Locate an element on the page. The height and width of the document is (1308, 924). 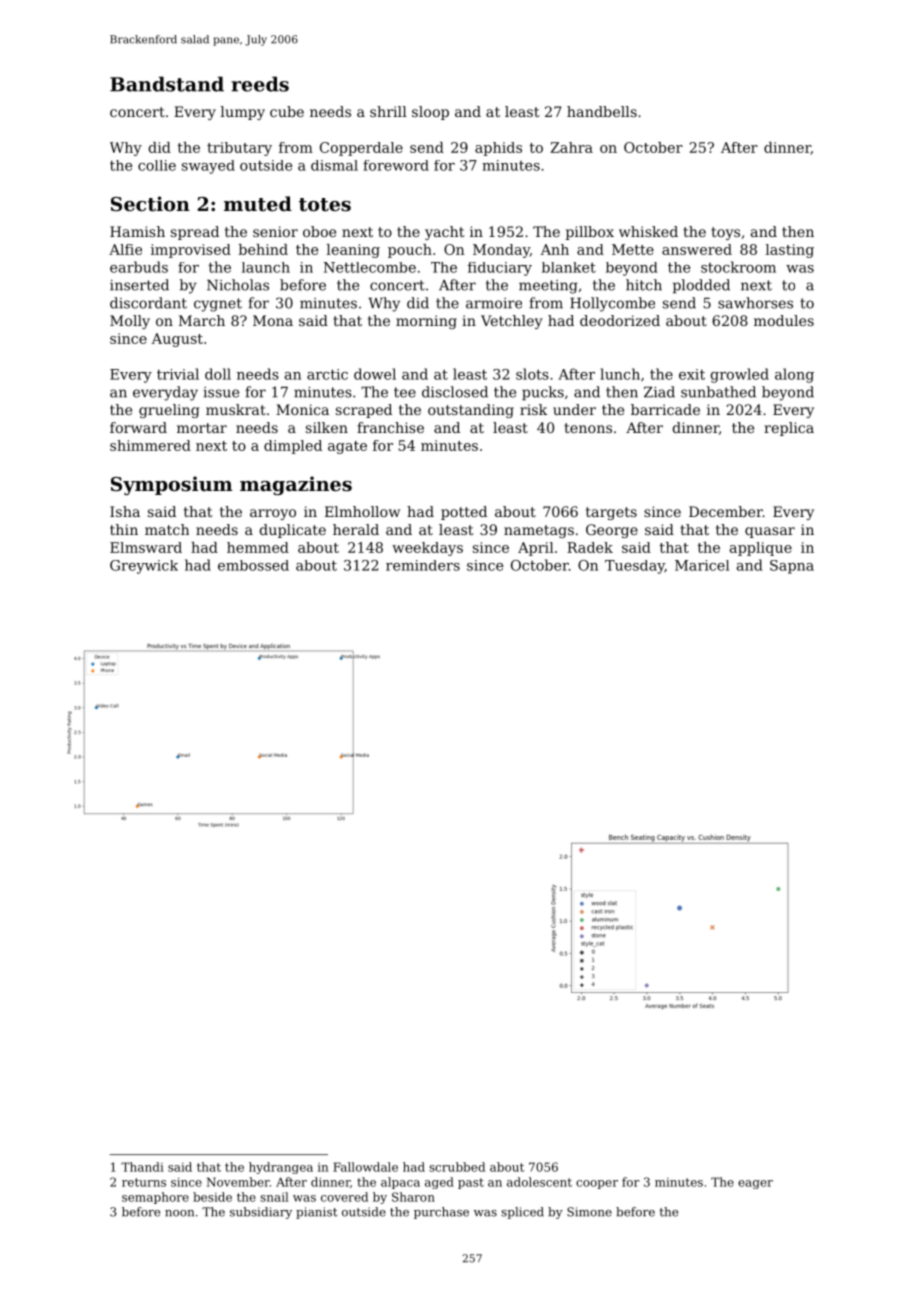
reminders is located at coordinates (423, 565).
